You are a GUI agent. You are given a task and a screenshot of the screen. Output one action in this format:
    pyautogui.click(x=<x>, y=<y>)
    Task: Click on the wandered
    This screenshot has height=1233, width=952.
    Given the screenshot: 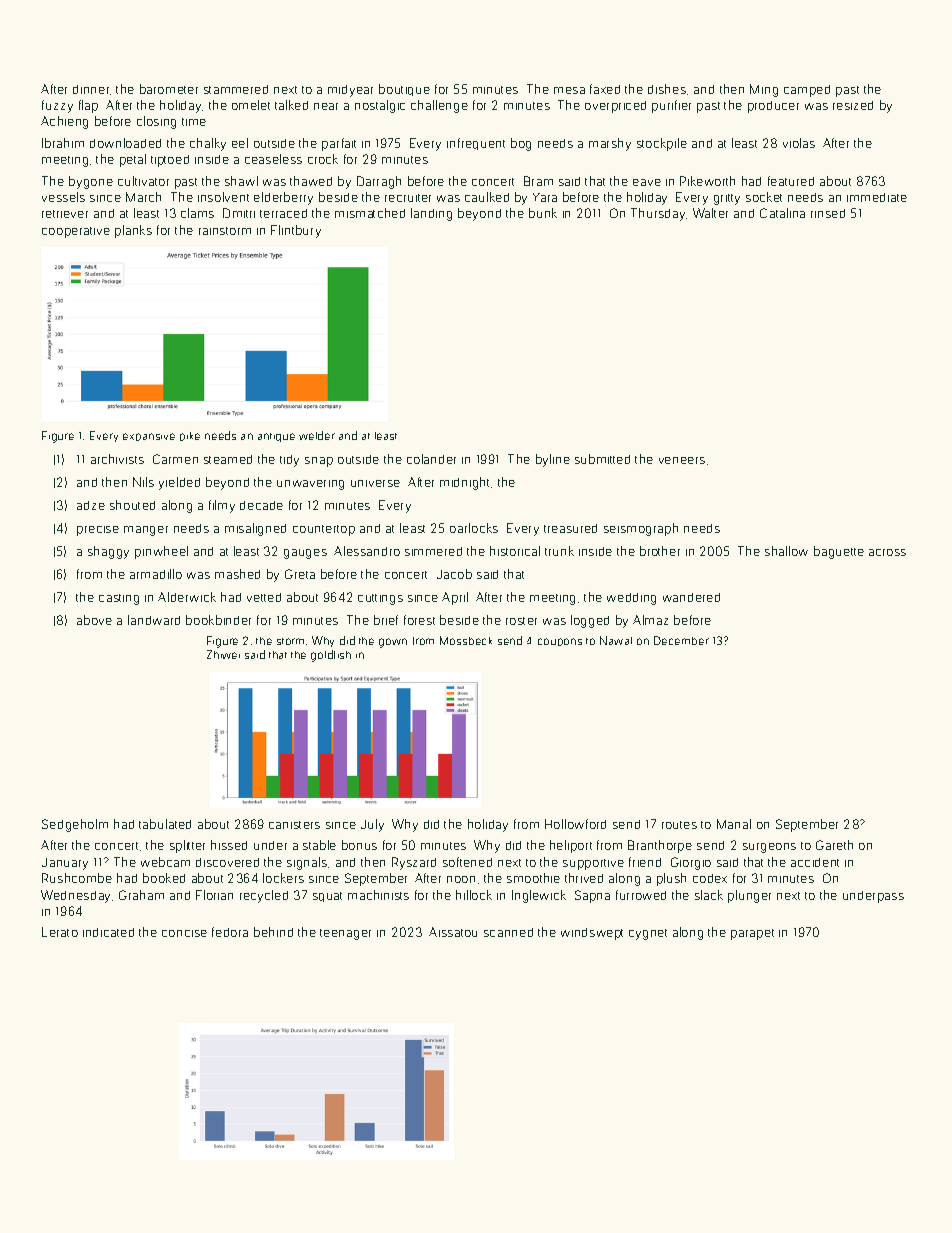 What is the action you would take?
    pyautogui.click(x=691, y=597)
